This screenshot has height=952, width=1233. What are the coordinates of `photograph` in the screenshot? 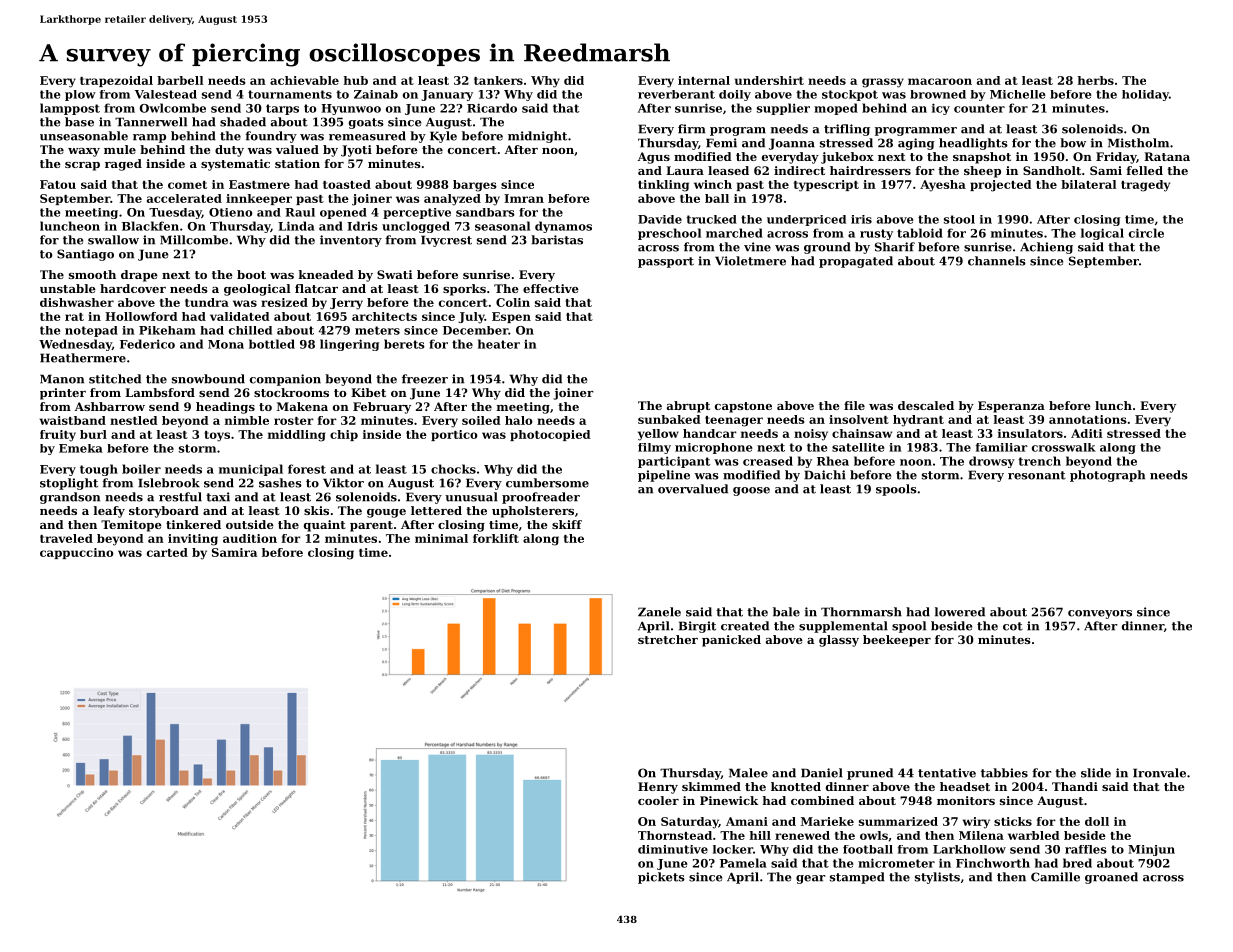 It's located at (1107, 476).
